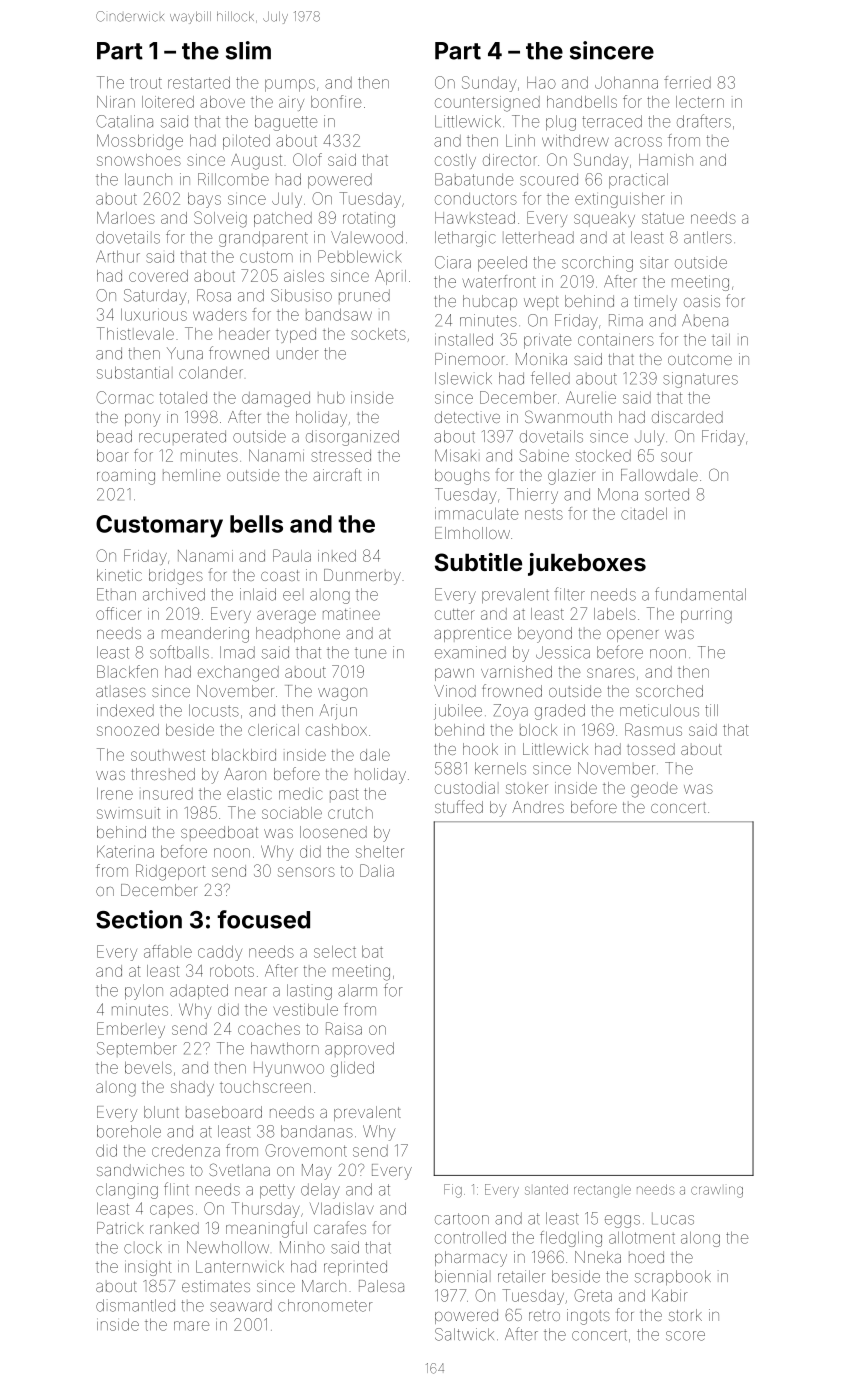 The height and width of the document is (1400, 849). Describe the element at coordinates (129, 1131) in the document. I see `borehole` at that location.
